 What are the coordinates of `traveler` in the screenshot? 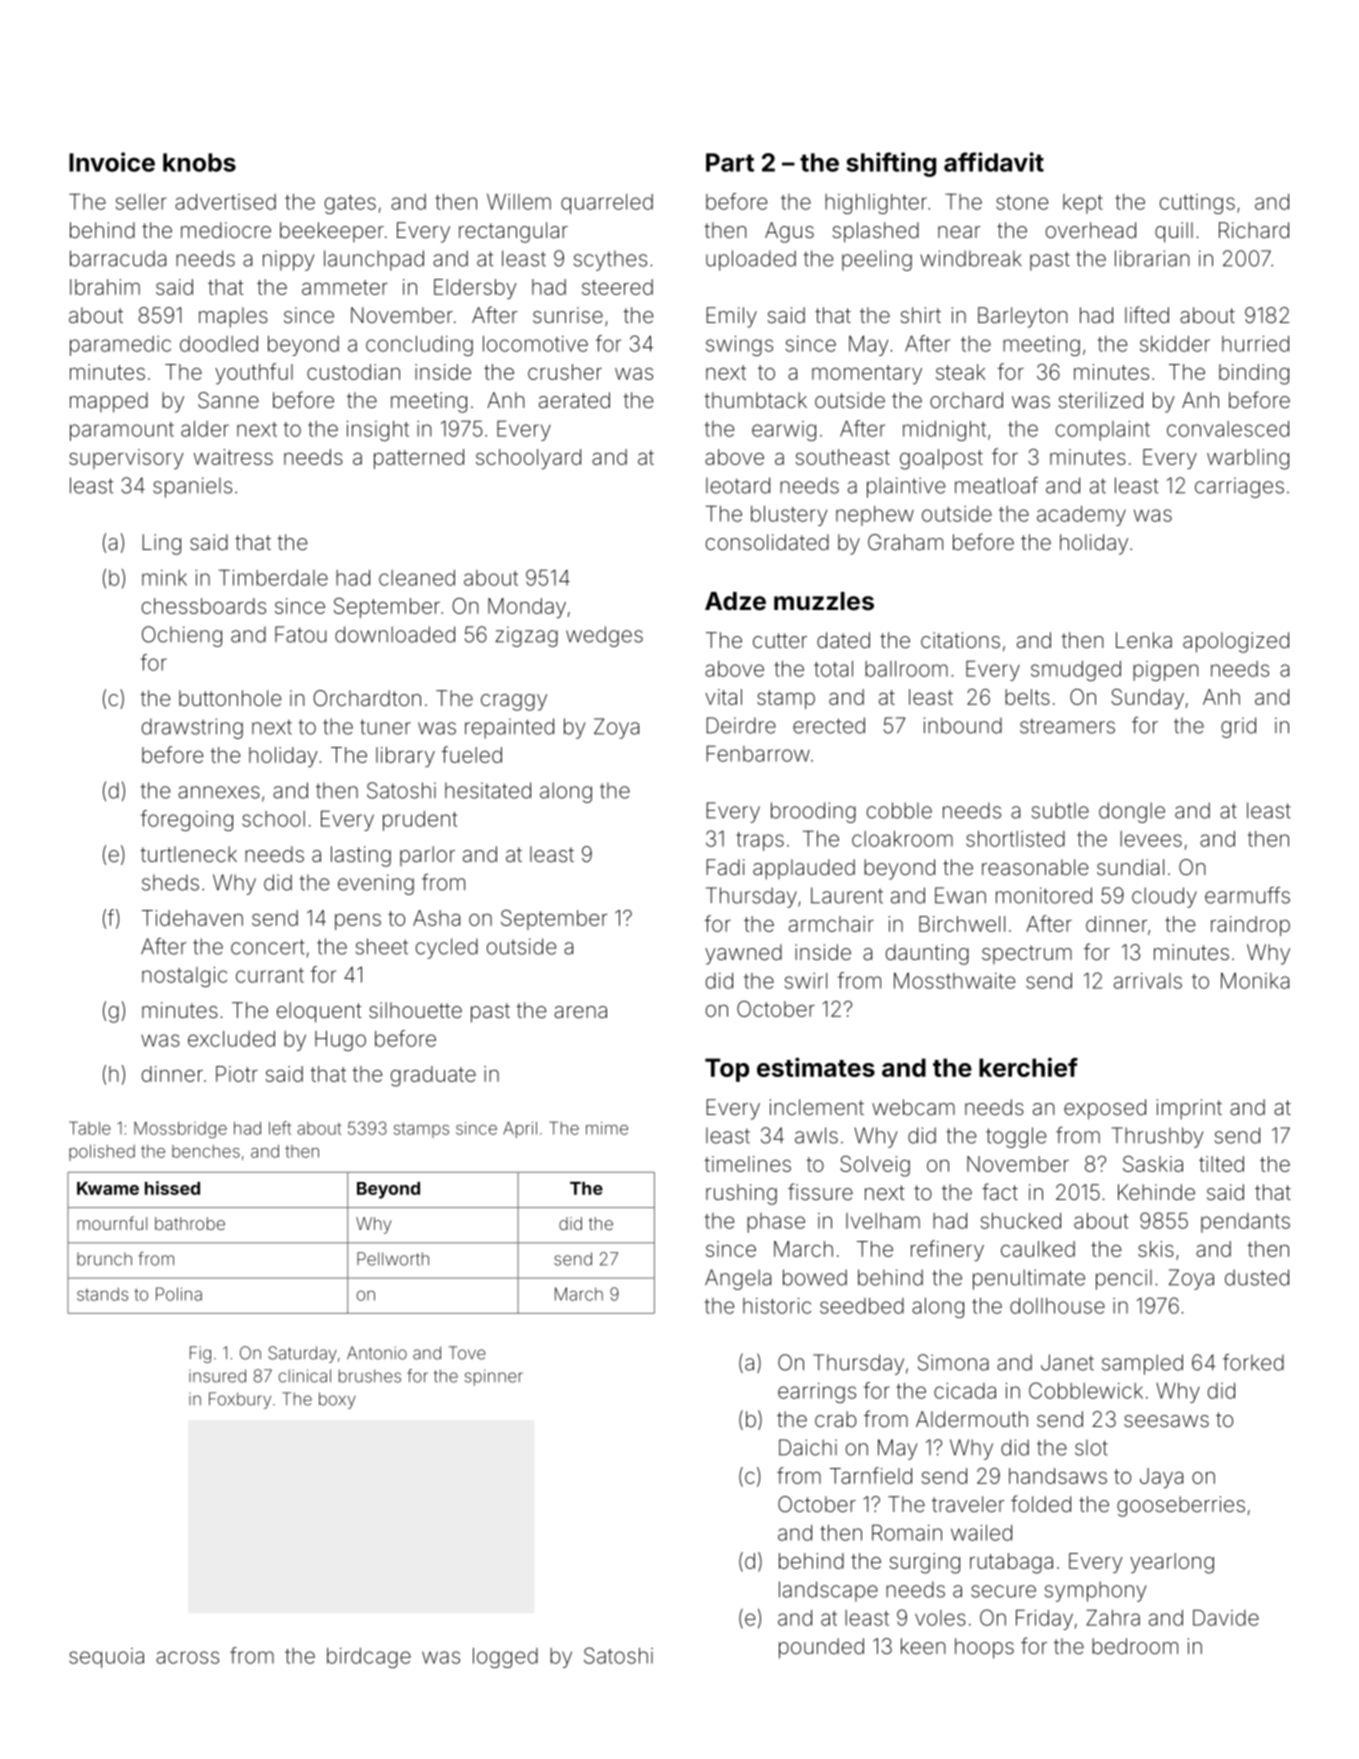 It's located at (968, 1504).
